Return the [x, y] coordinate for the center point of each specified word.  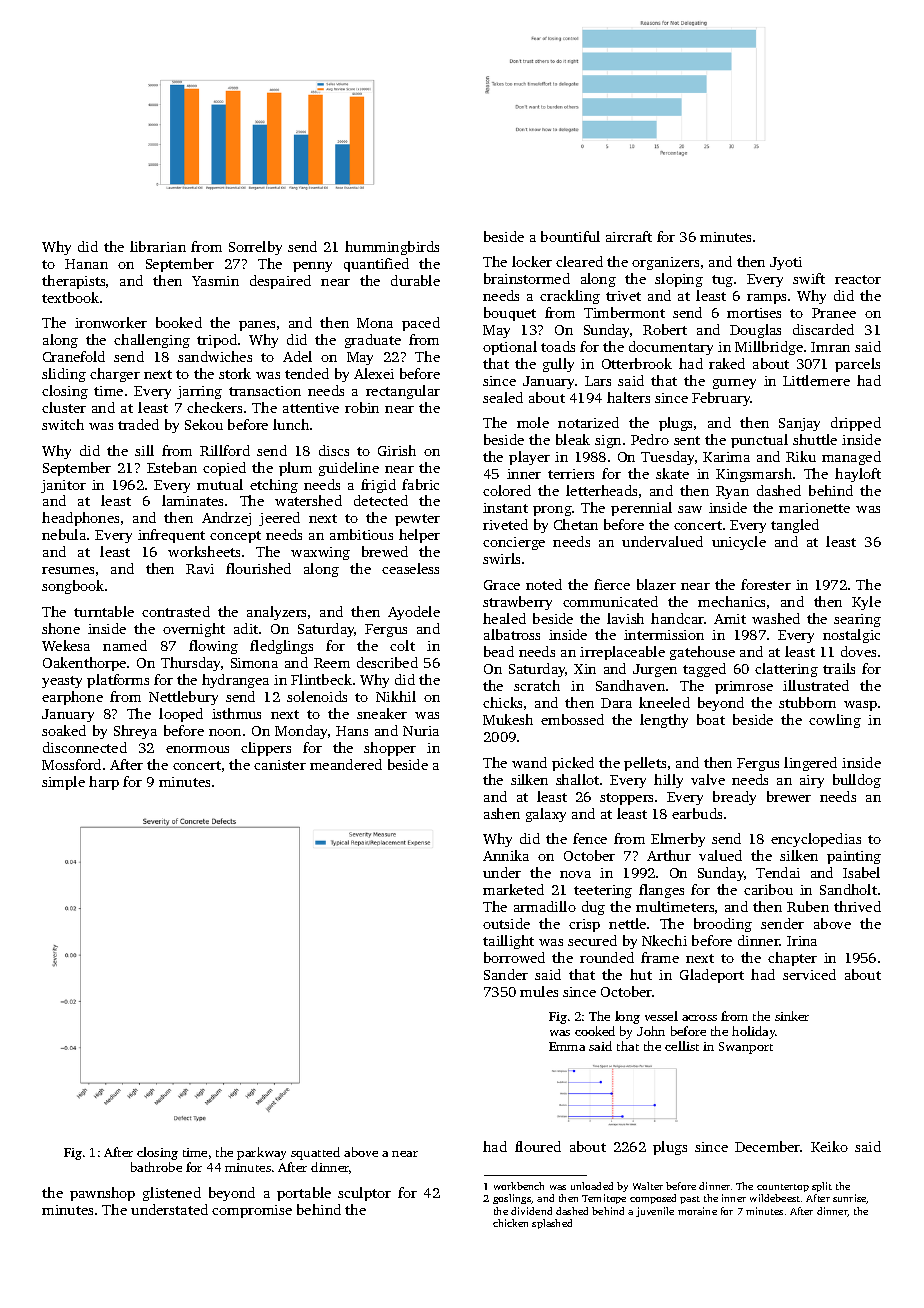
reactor [858, 279]
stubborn [807, 702]
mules [539, 991]
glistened [172, 1194]
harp [104, 783]
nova [575, 874]
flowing [213, 647]
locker [532, 261]
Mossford [71, 764]
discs [334, 450]
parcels [857, 365]
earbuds [697, 813]
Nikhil [396, 696]
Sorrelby [255, 248]
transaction [265, 391]
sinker [792, 1016]
